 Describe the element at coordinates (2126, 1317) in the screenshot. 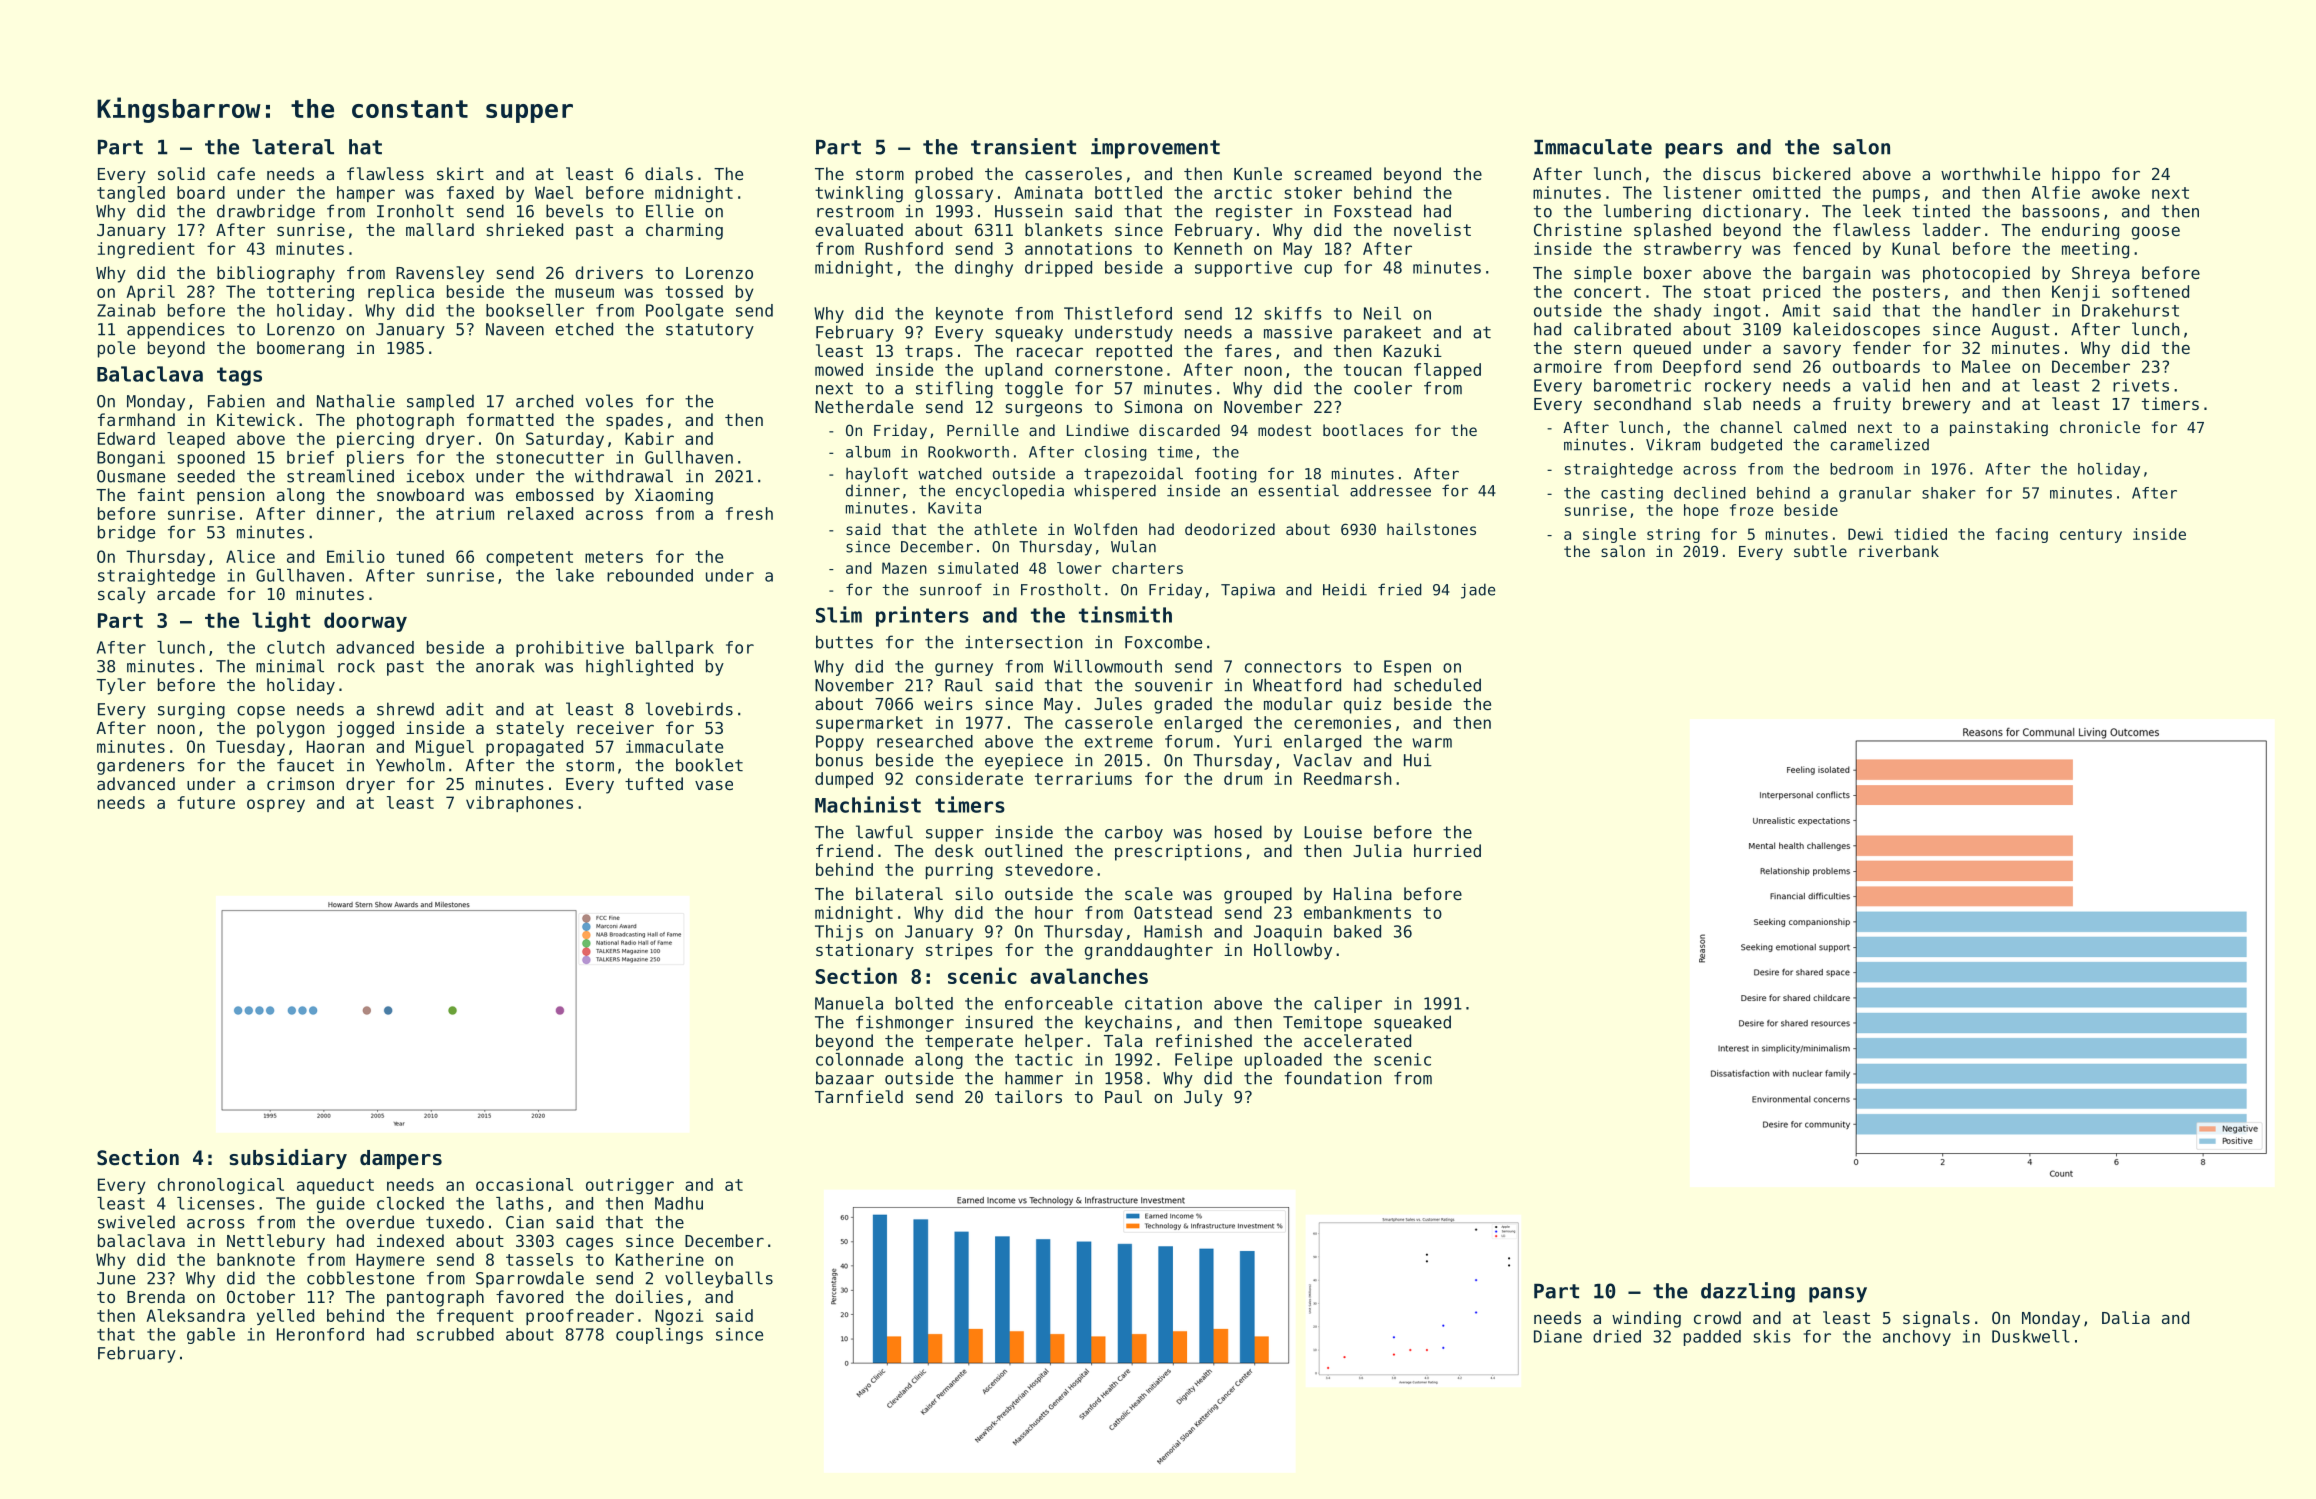

I see `Dalia` at that location.
